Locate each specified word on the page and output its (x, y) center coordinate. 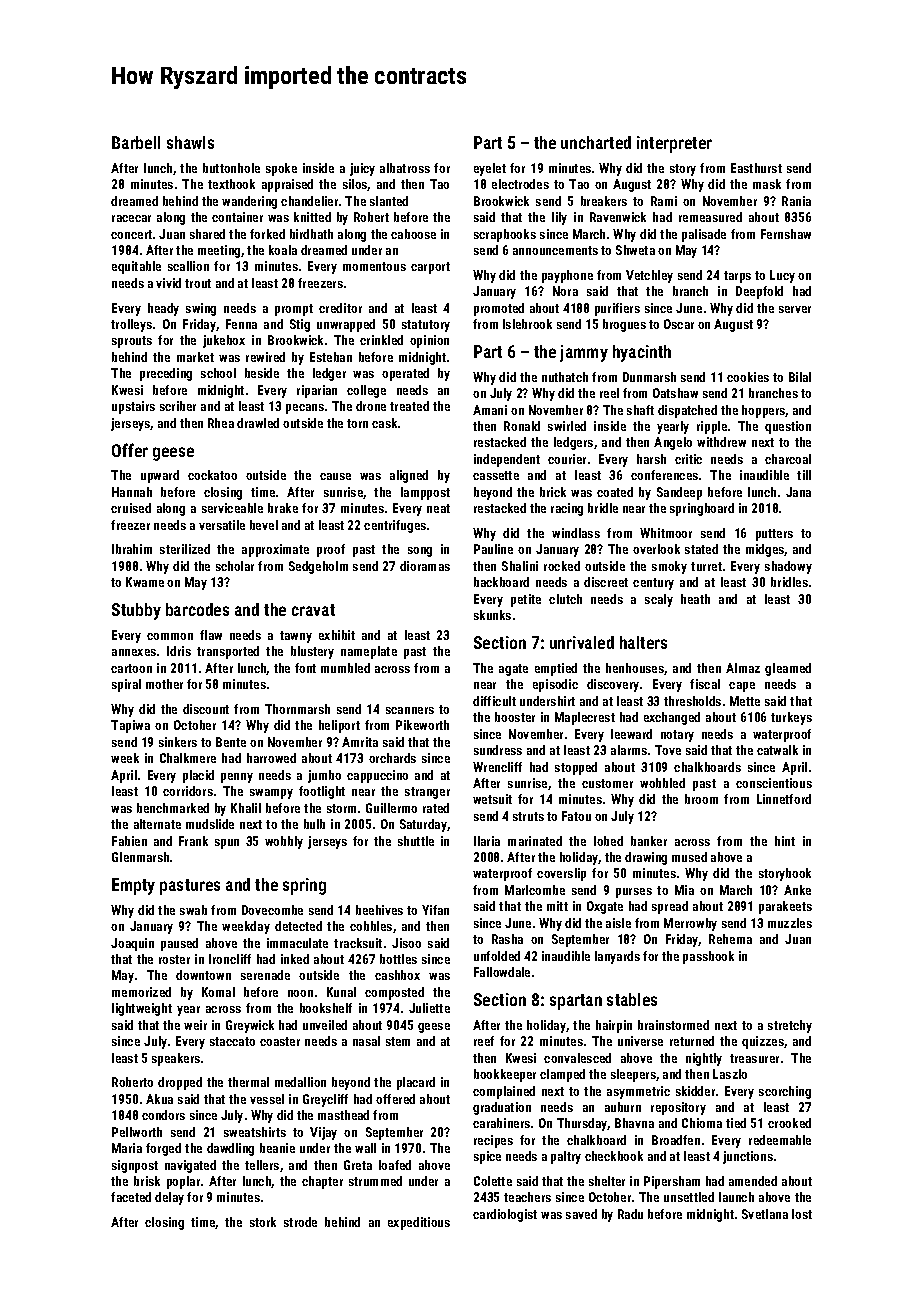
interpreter (674, 144)
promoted (499, 309)
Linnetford (784, 799)
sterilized (185, 549)
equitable (136, 267)
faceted (131, 1197)
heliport (339, 726)
